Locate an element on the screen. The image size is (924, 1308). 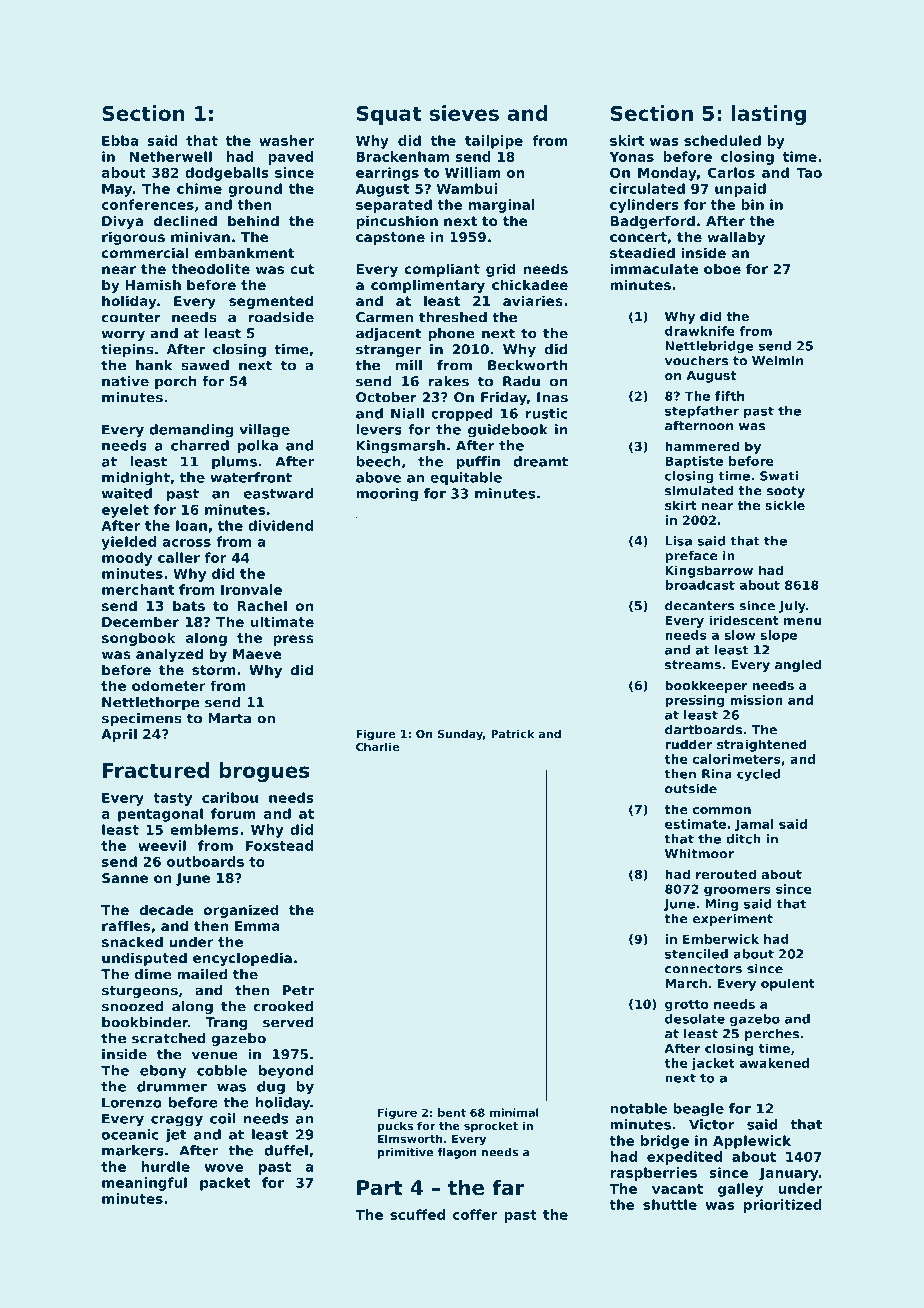
Squat is located at coordinates (389, 115).
